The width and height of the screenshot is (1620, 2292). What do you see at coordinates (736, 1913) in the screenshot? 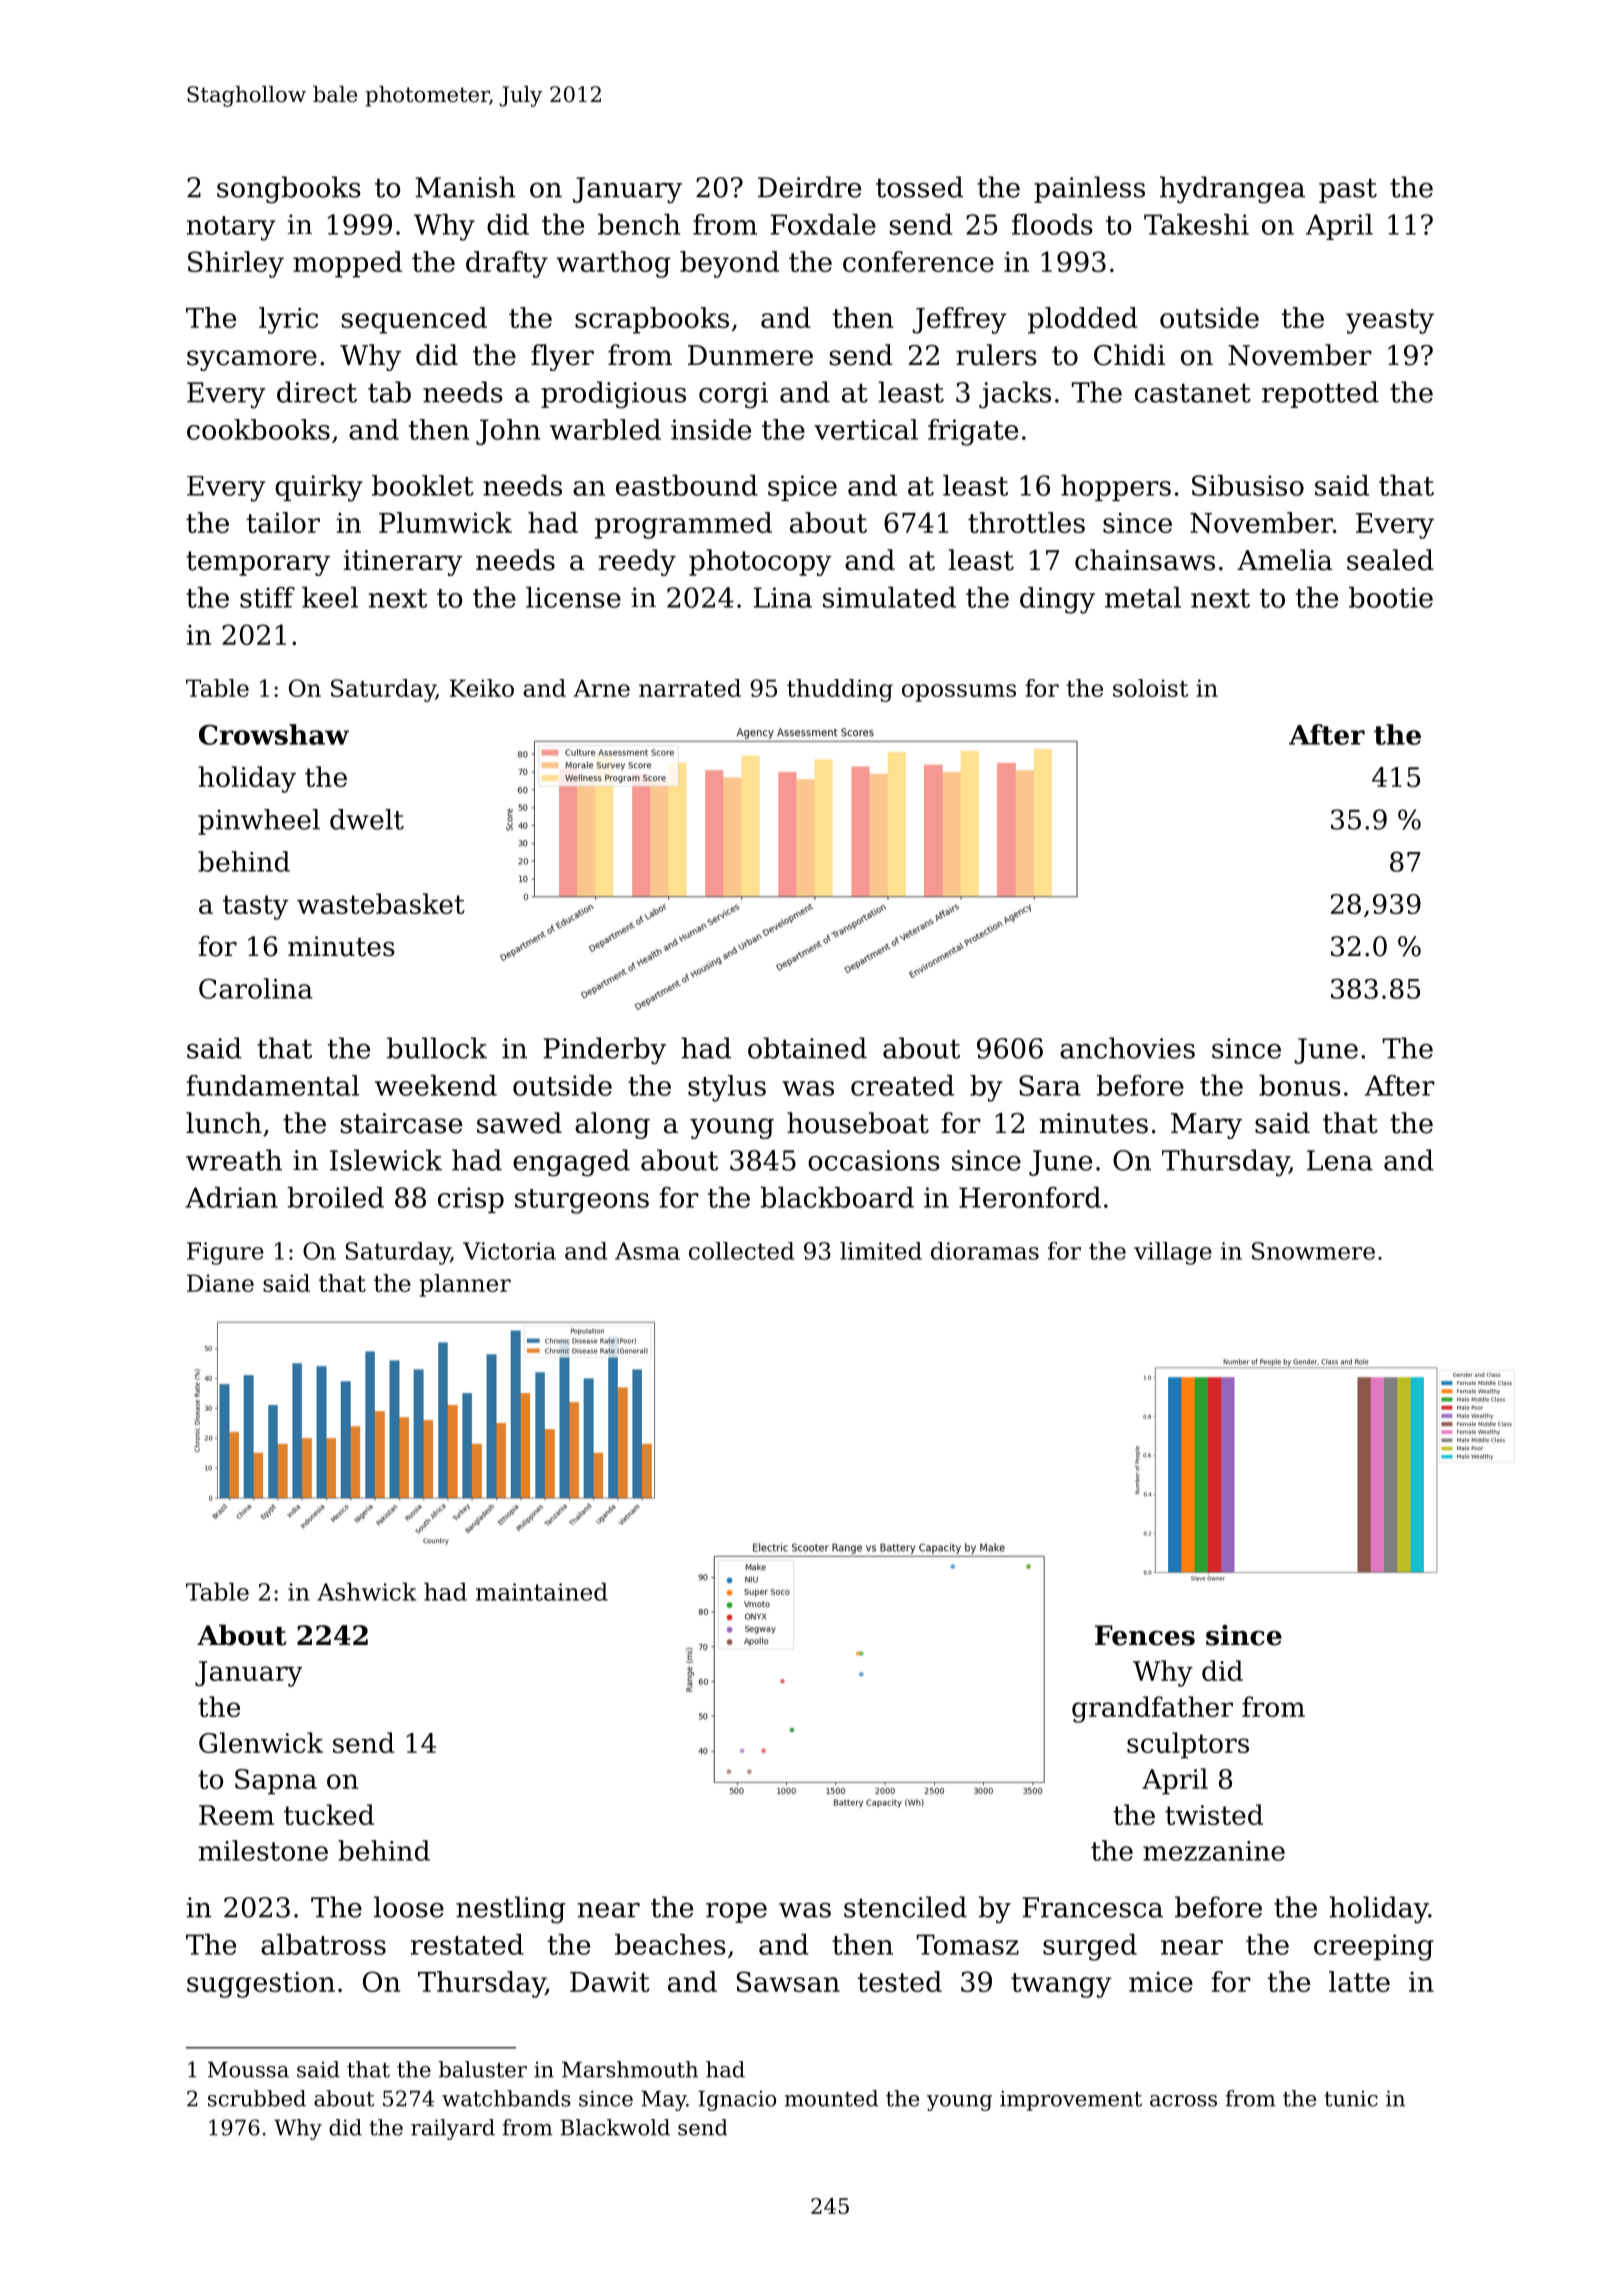
I see `rope` at bounding box center [736, 1913].
